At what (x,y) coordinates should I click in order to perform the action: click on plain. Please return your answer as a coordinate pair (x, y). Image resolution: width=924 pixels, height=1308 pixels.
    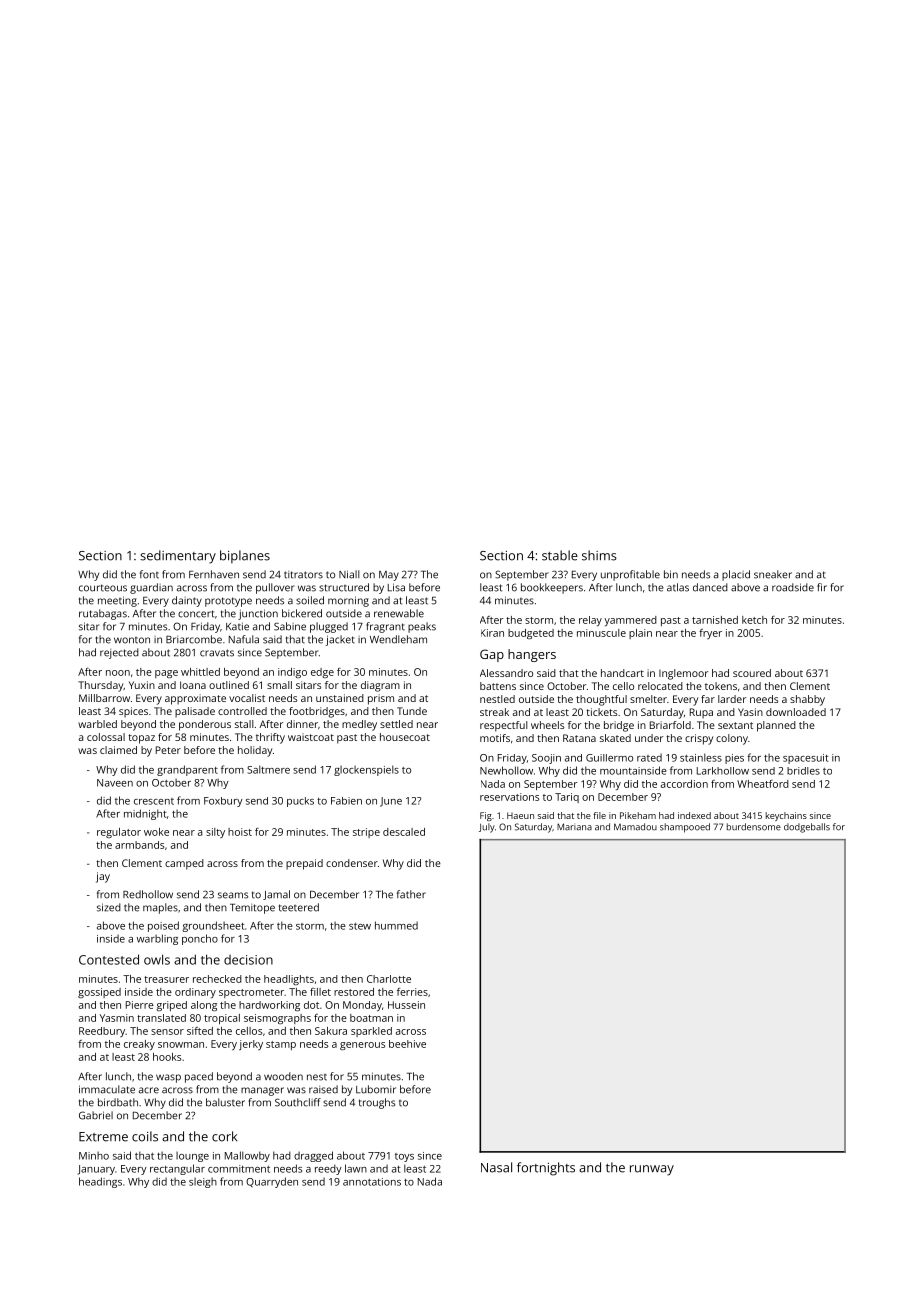
    Looking at the image, I should click on (640, 634).
